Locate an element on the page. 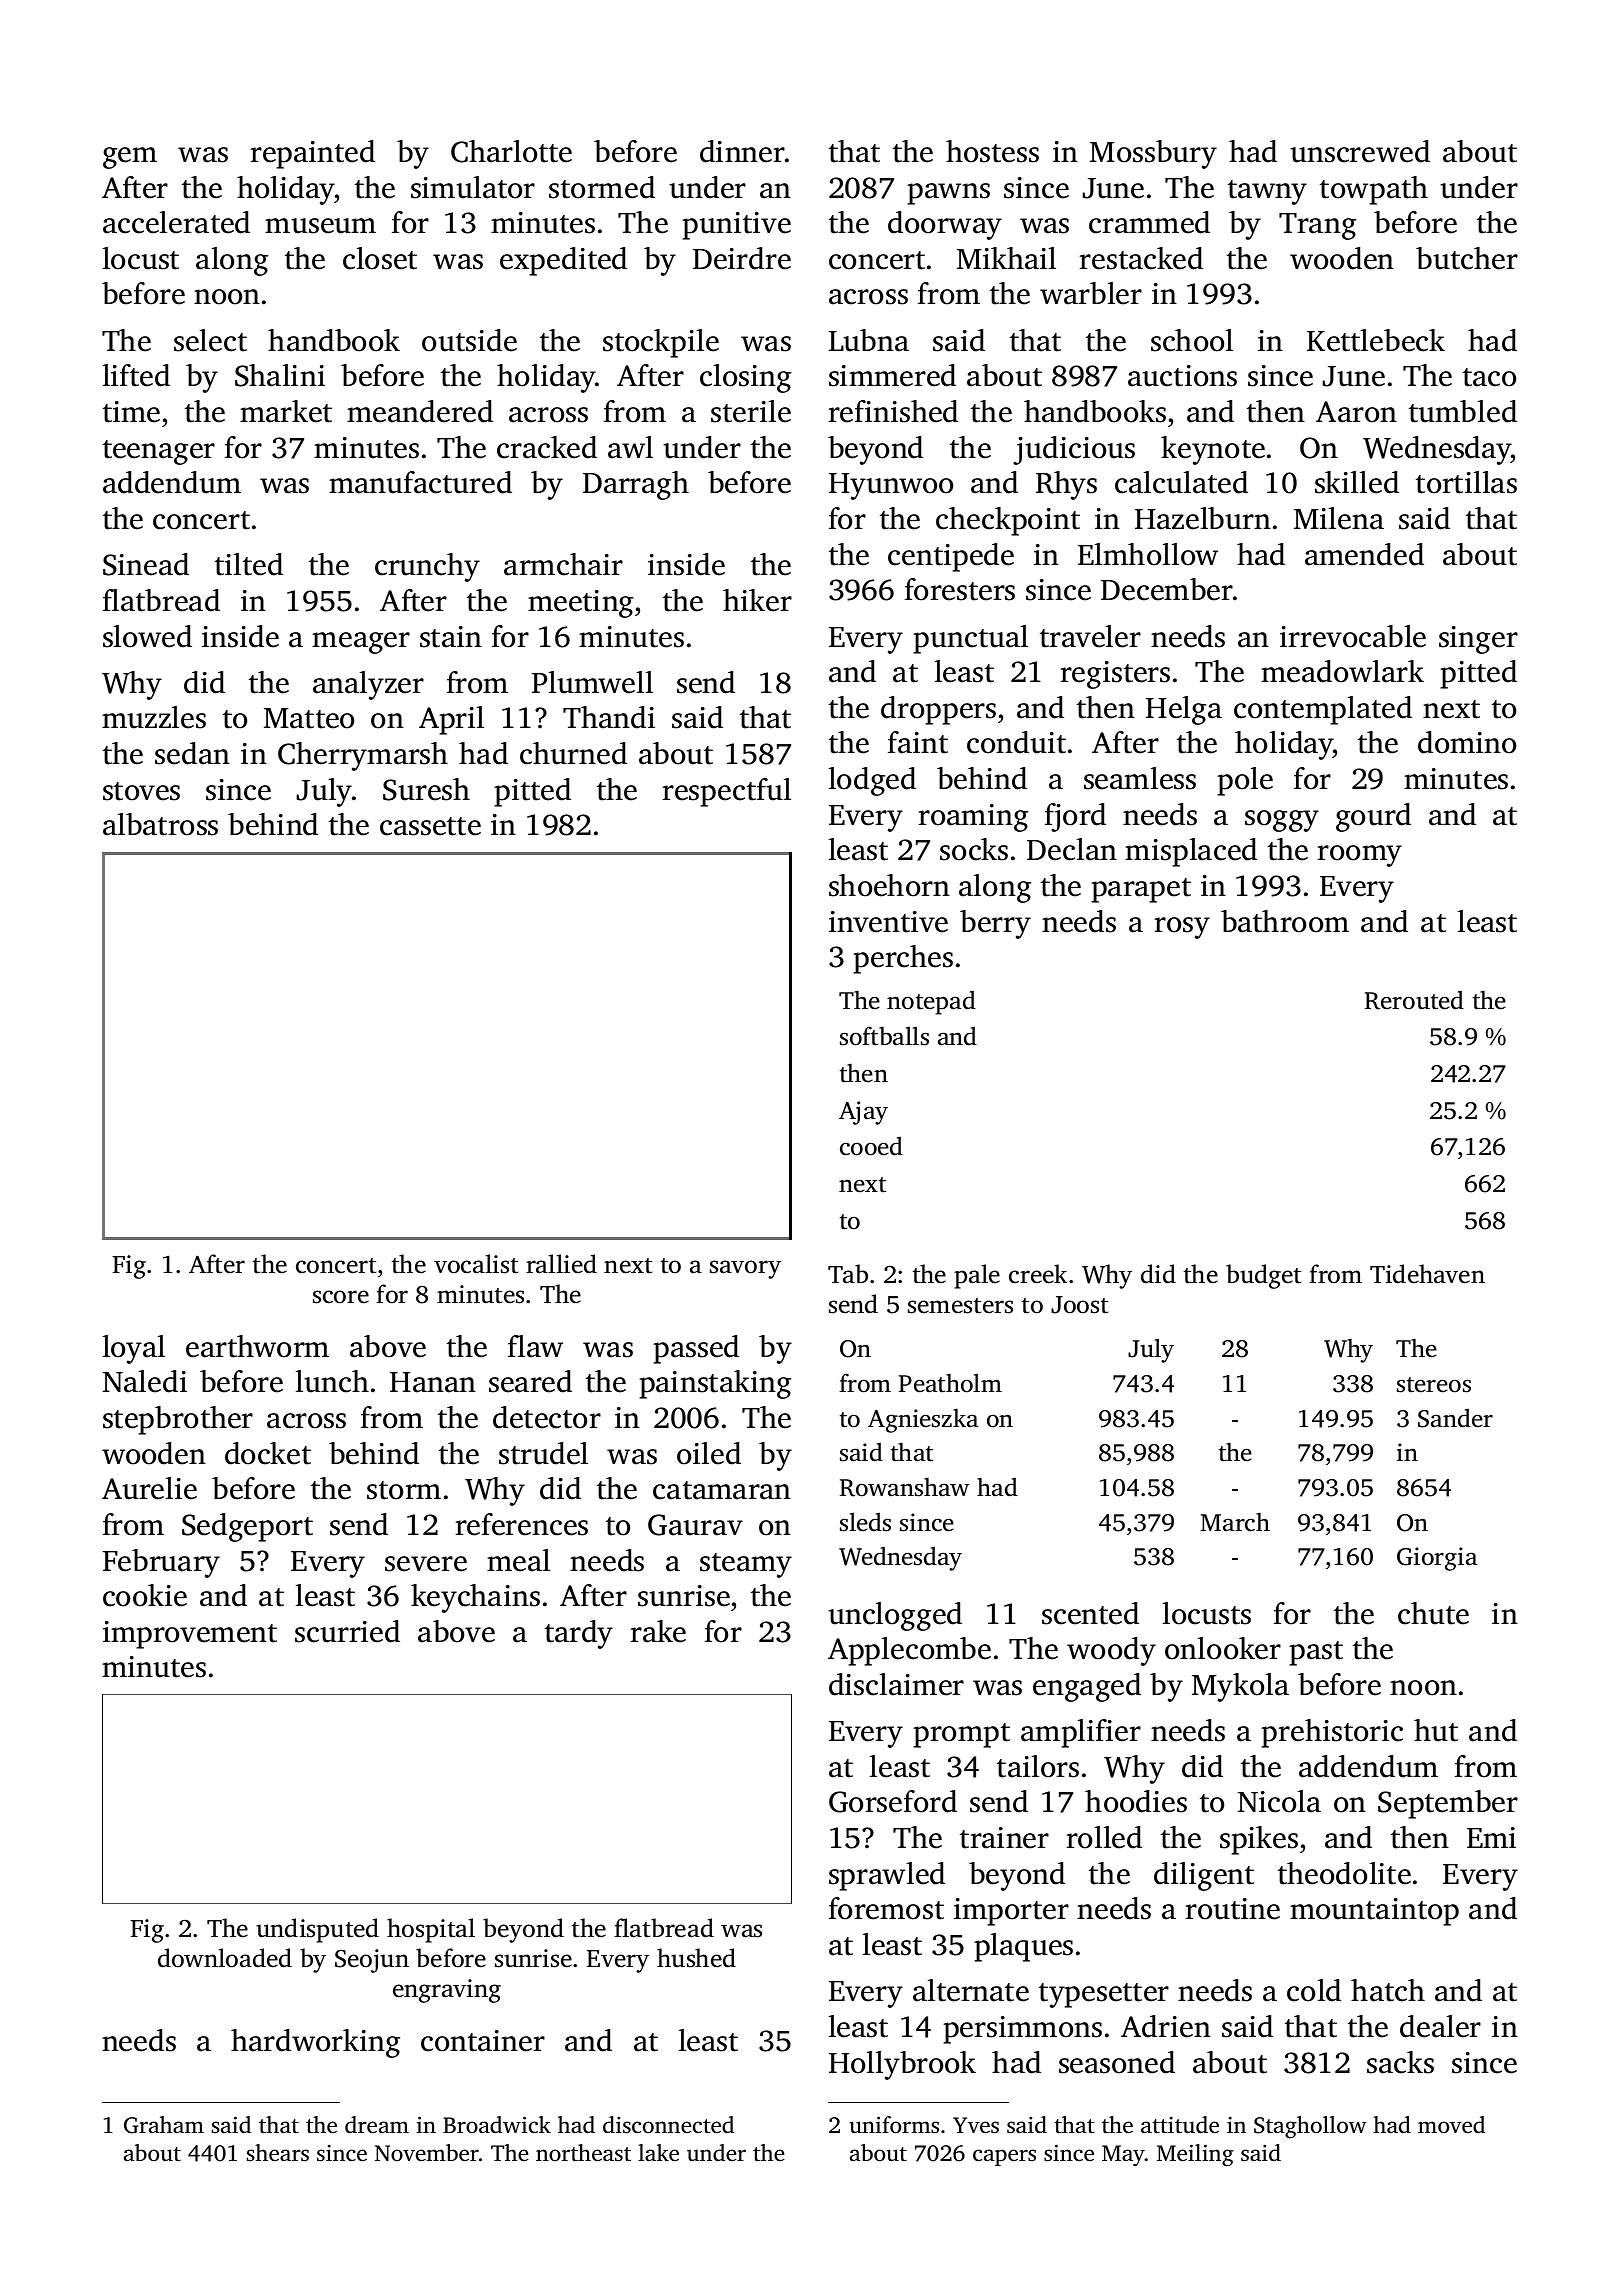 This image has width=1620, height=2292. lodged is located at coordinates (872, 781).
